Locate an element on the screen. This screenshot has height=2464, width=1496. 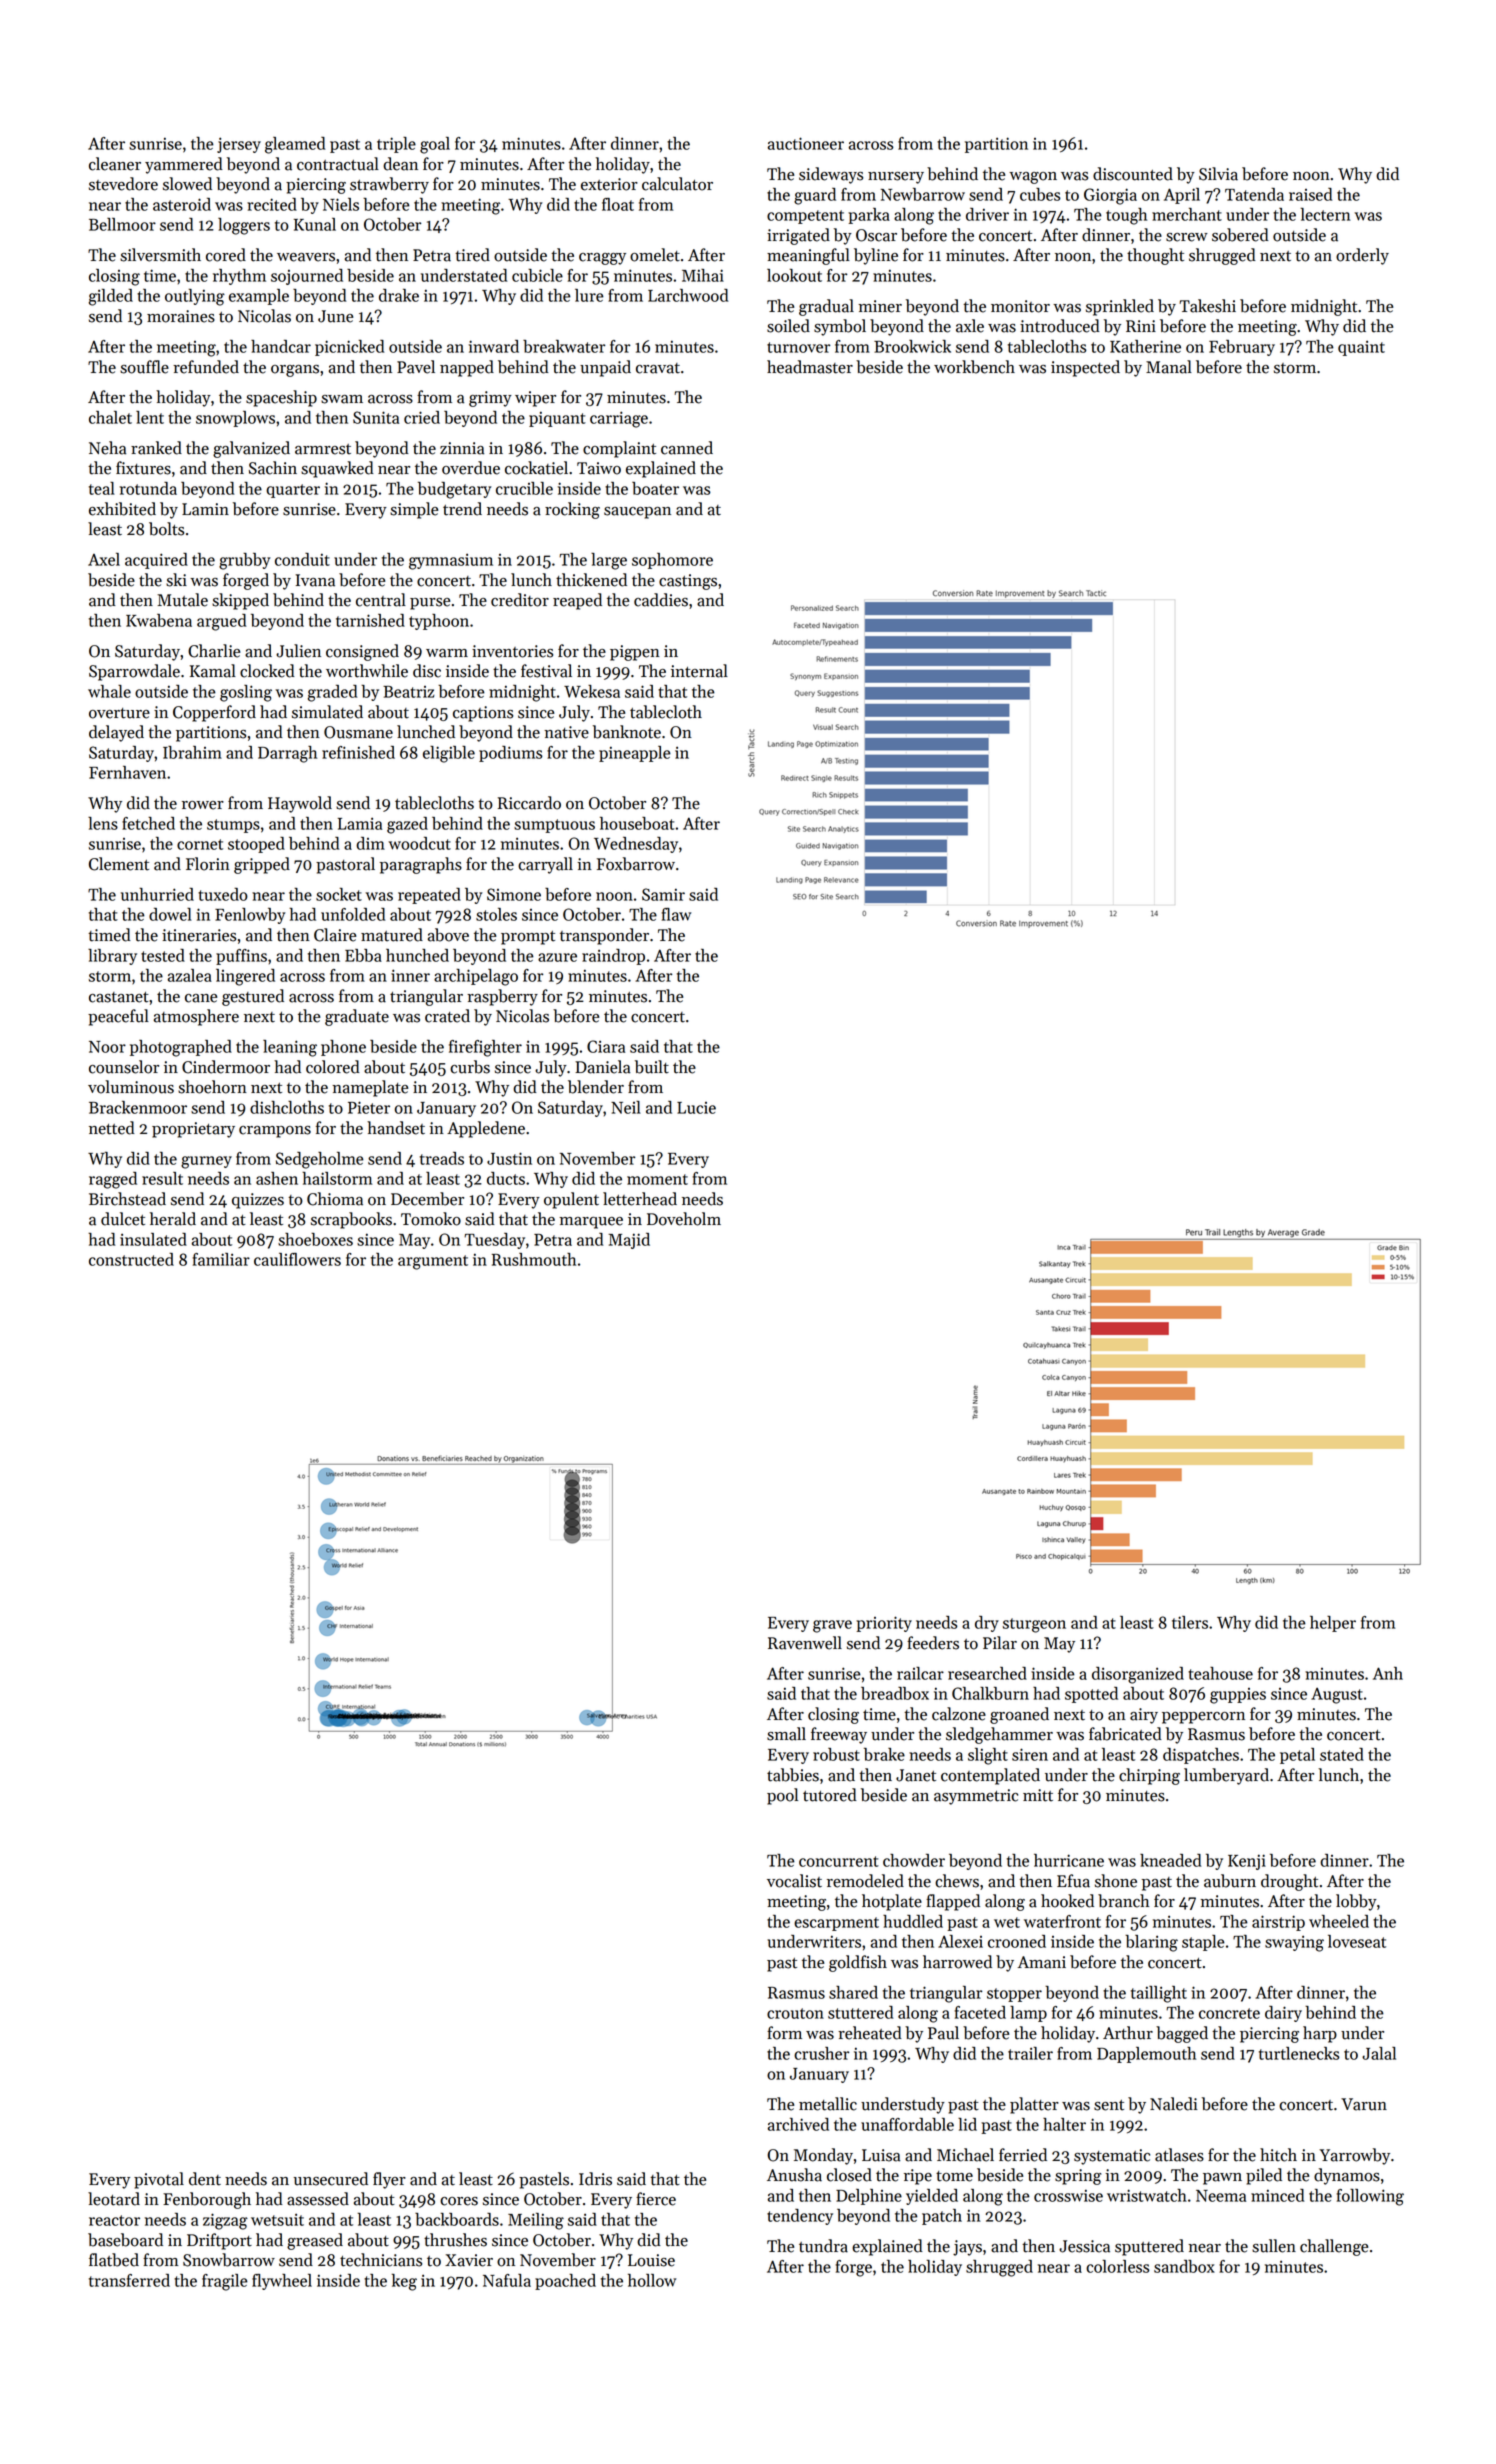
sturgeon is located at coordinates (1034, 1625).
